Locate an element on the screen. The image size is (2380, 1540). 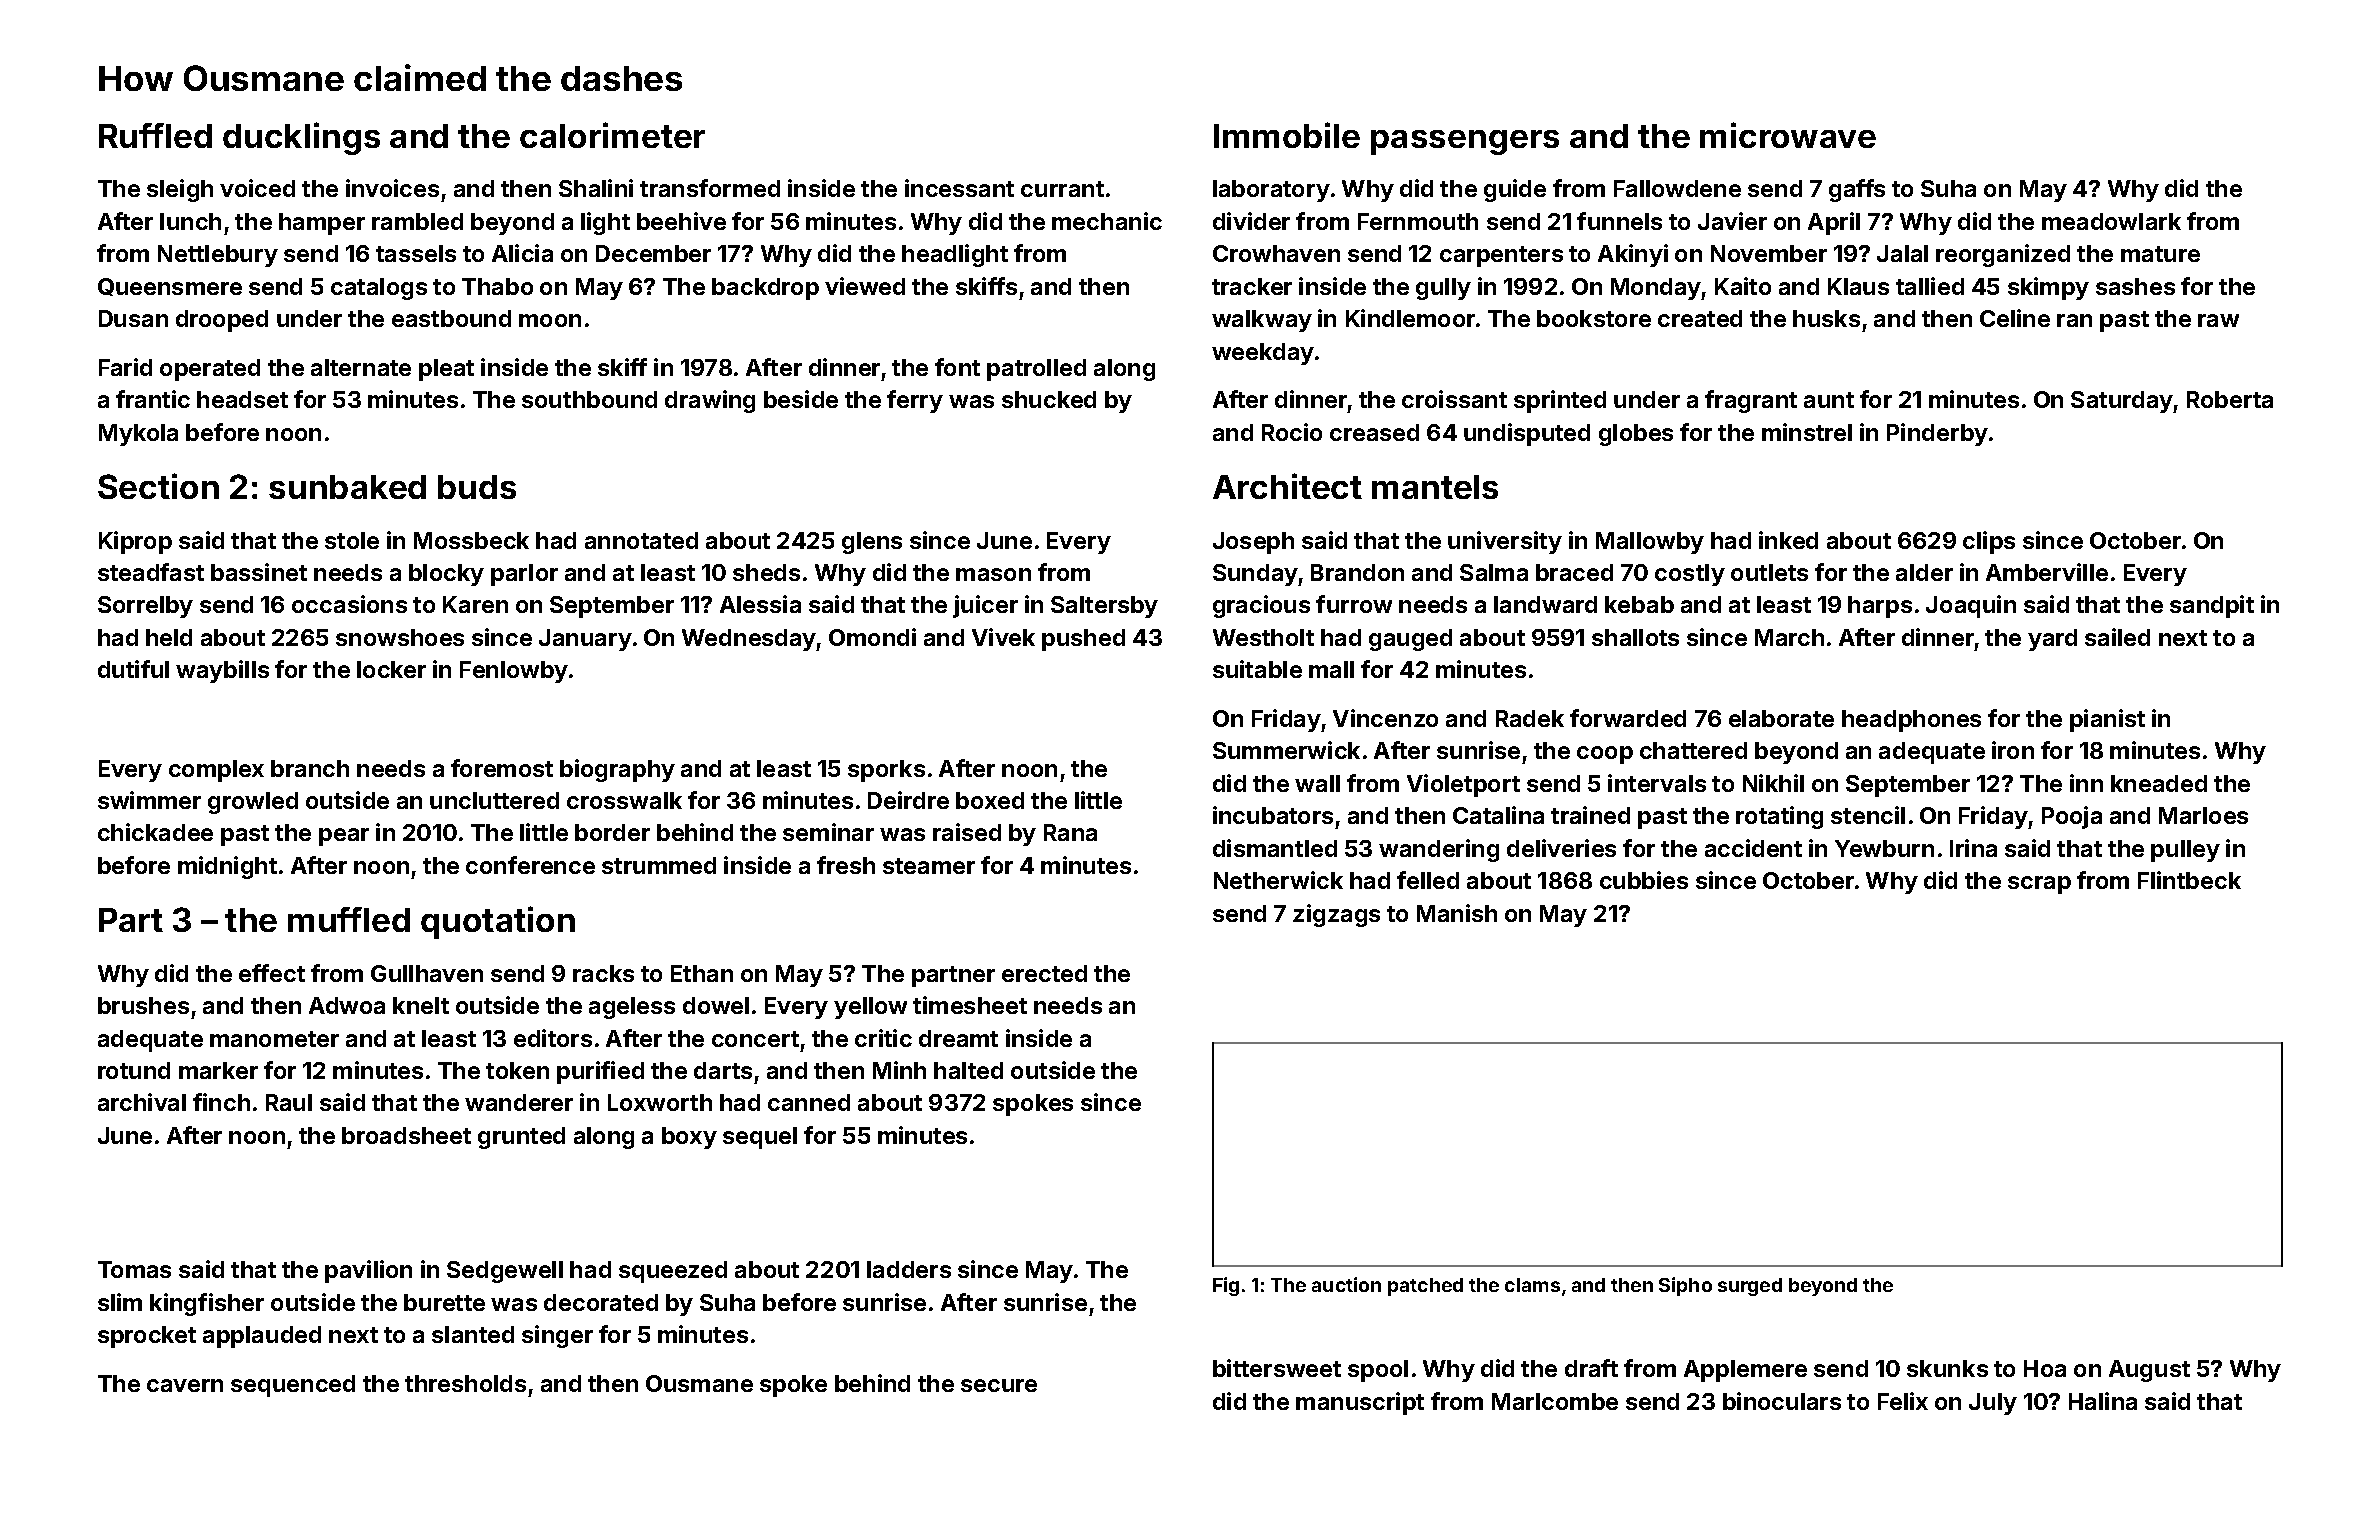
thresholds is located at coordinates (465, 1383).
